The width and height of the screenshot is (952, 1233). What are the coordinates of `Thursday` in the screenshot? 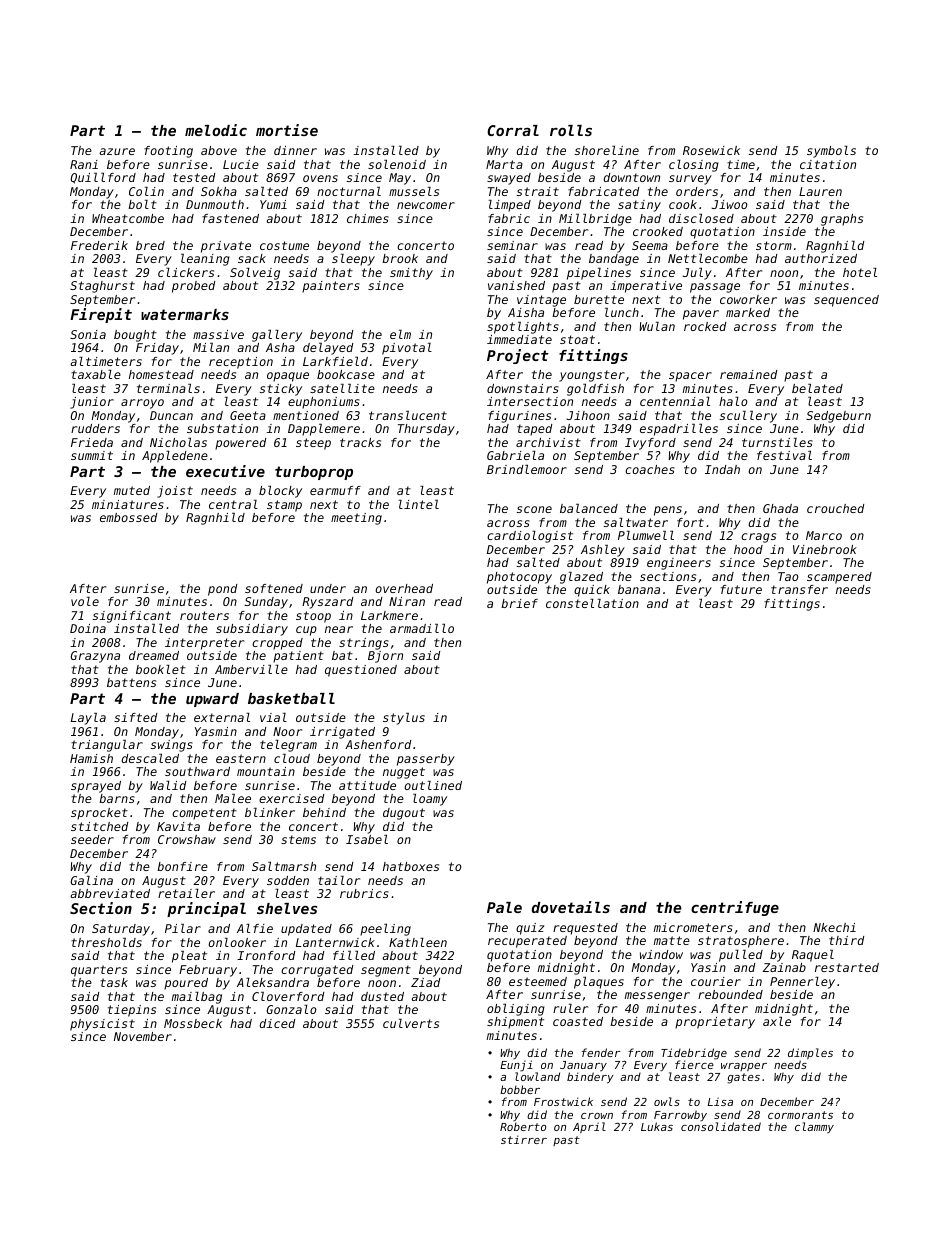 It's located at (426, 430).
